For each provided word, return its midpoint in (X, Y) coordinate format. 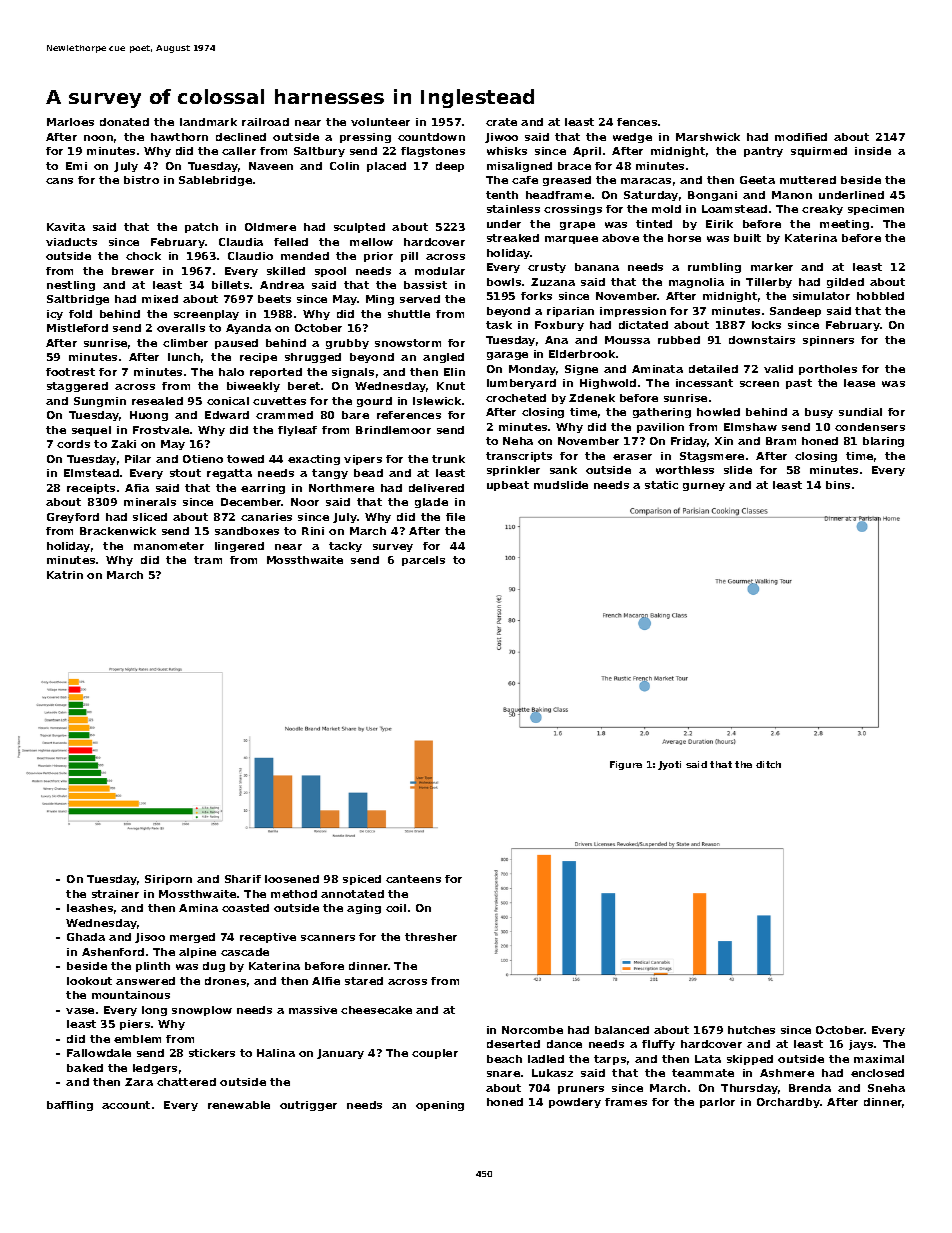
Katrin (65, 575)
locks (766, 325)
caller (239, 151)
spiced (362, 880)
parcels (423, 561)
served (420, 299)
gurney (704, 487)
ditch (768, 764)
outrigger (308, 1106)
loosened (292, 879)
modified (801, 137)
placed (386, 167)
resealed (157, 401)
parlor (717, 1103)
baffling (70, 1106)
